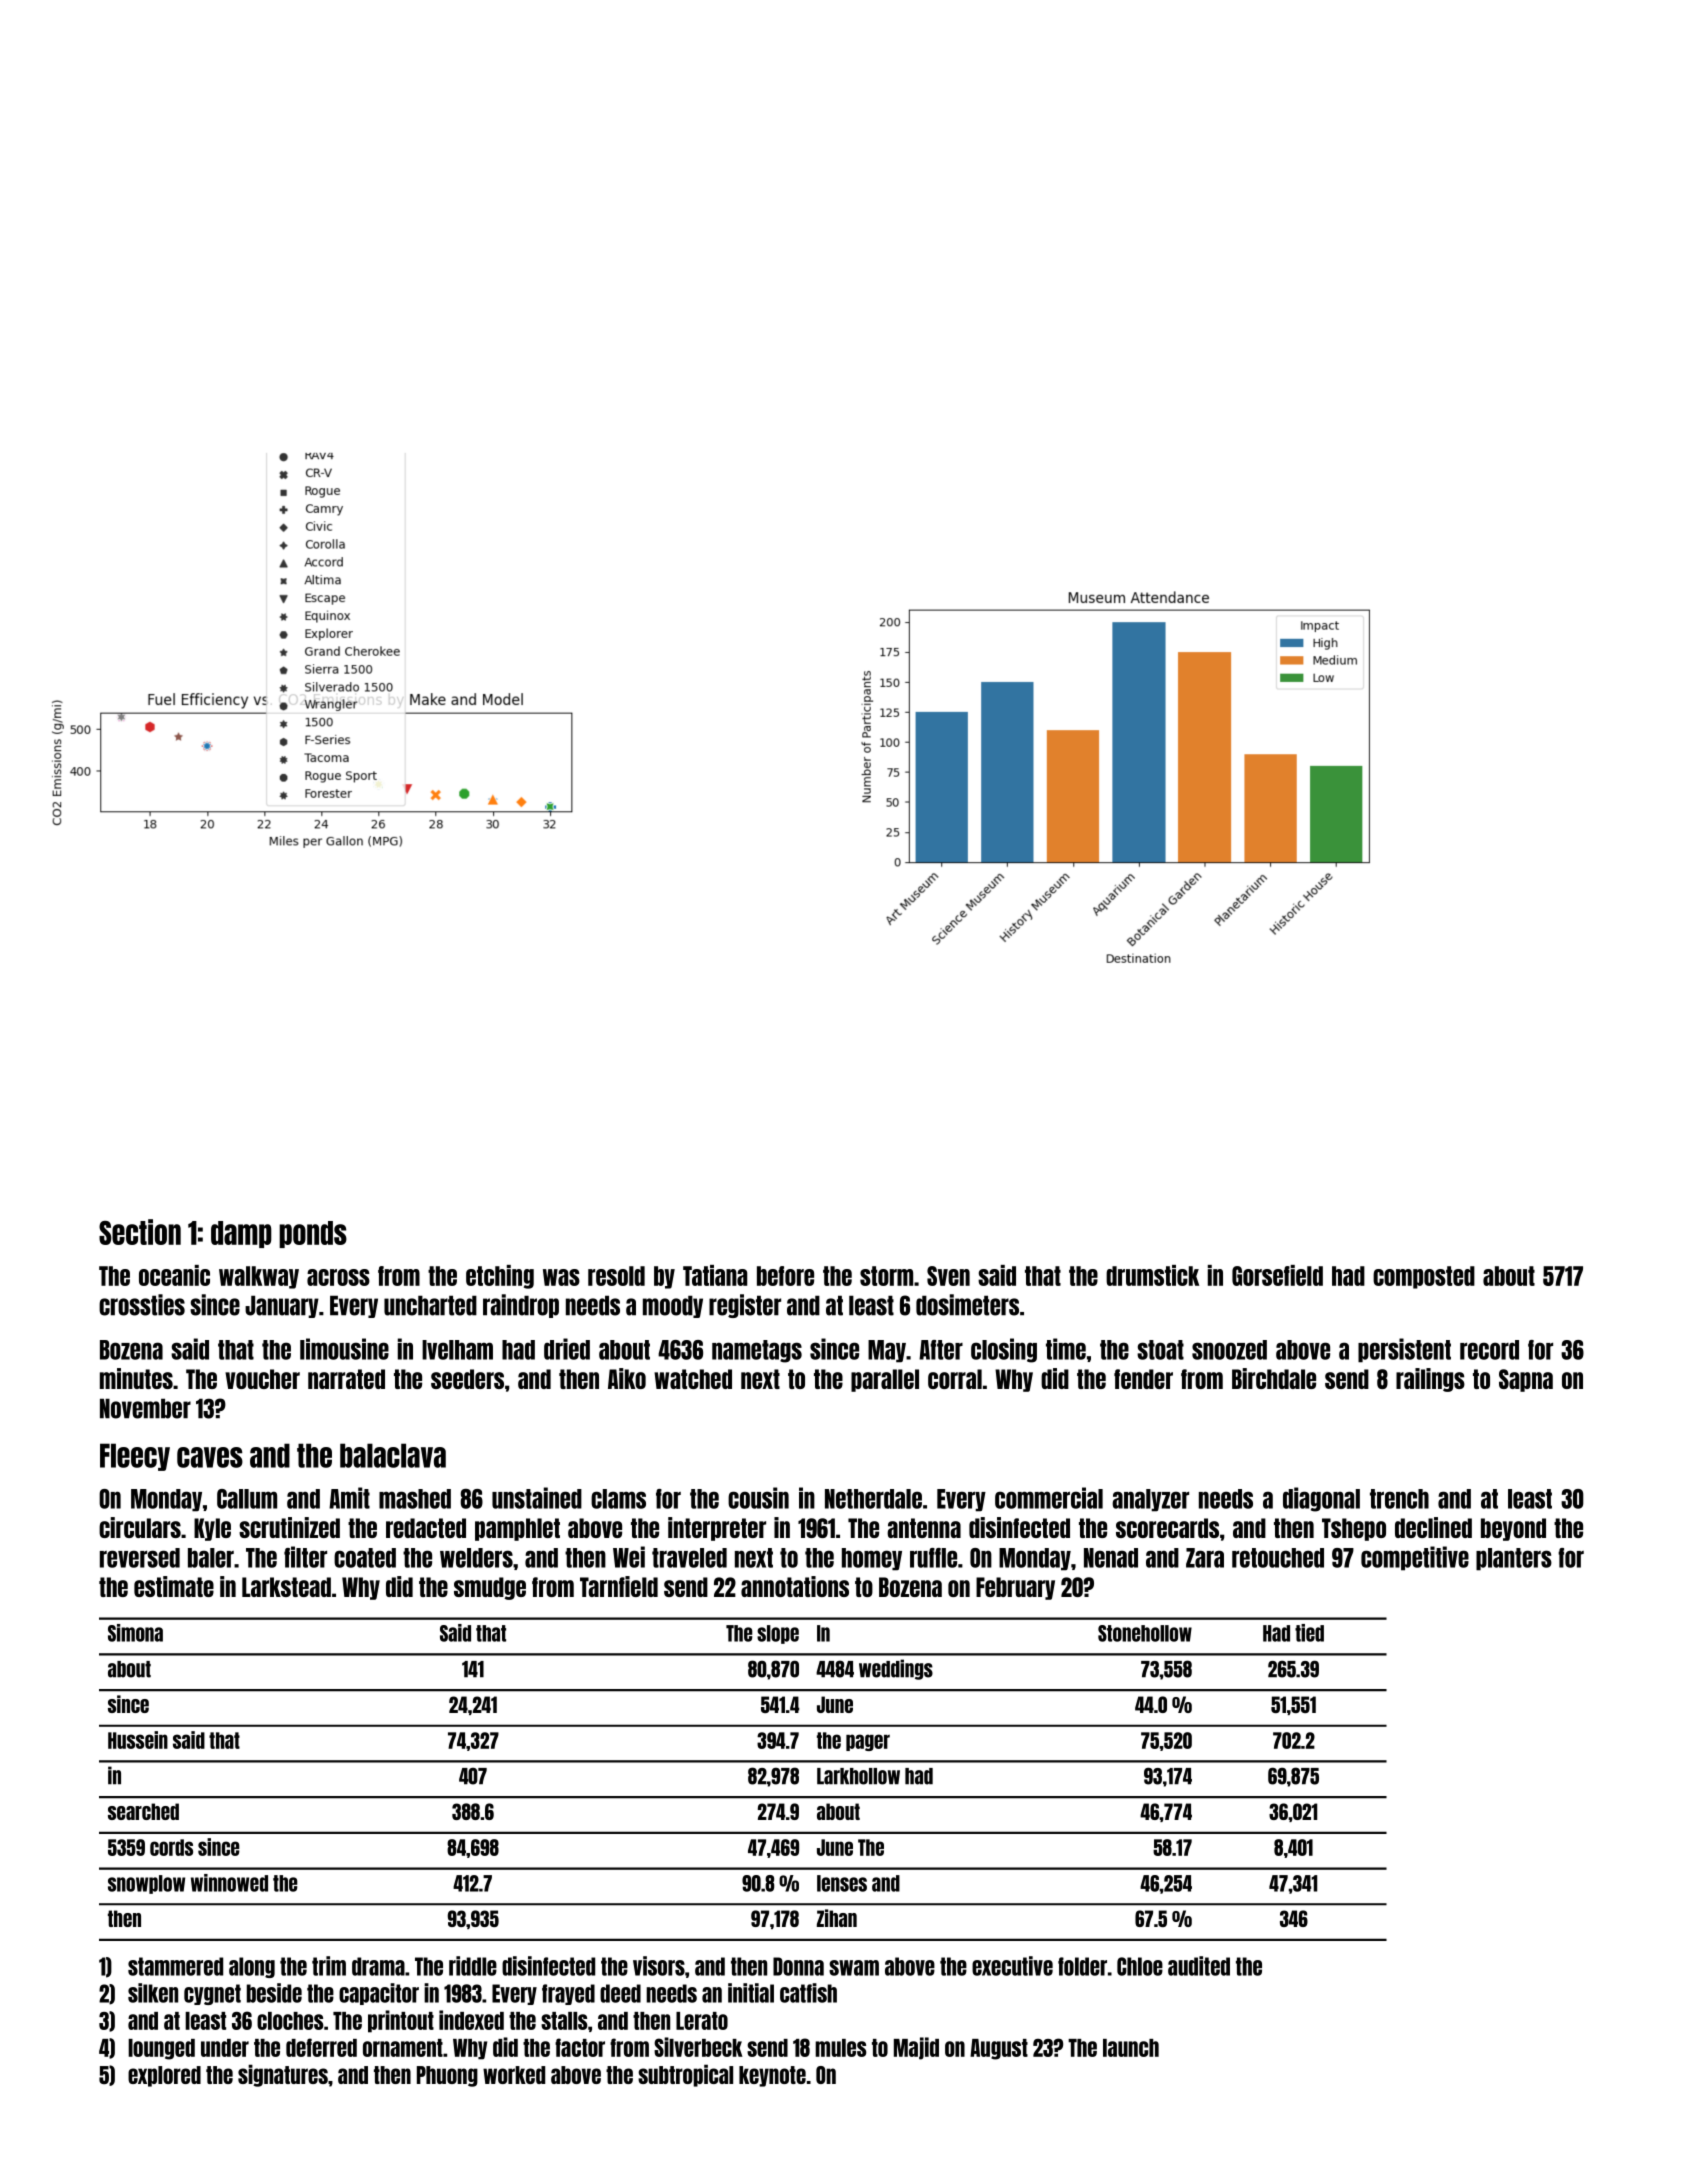  Describe the element at coordinates (772, 2076) in the screenshot. I see `keynote` at that location.
